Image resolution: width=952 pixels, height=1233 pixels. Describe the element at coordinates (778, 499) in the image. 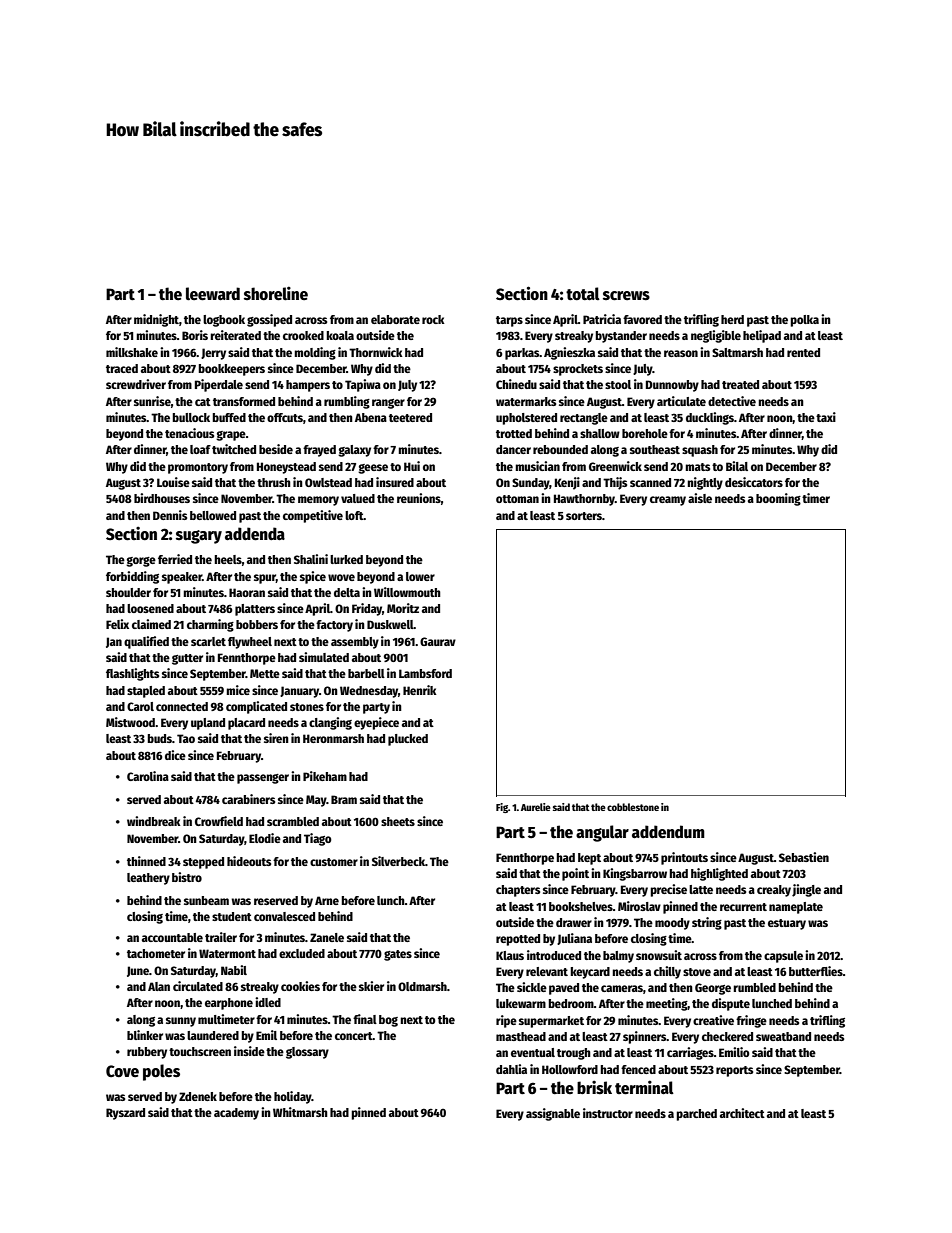

I see `booming` at that location.
